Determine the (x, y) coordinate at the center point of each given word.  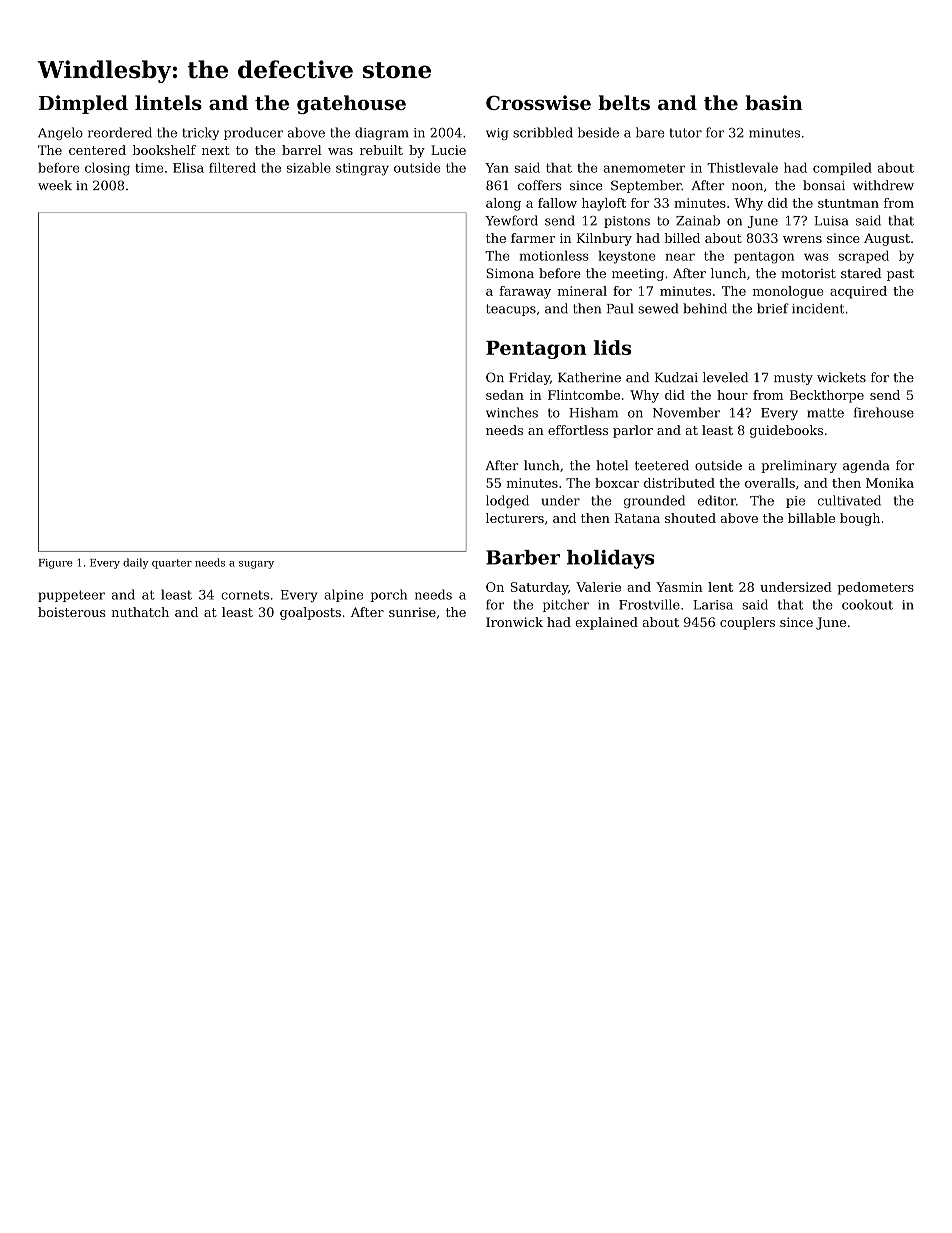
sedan (505, 395)
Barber (523, 557)
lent (720, 587)
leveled (725, 377)
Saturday (539, 588)
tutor (686, 133)
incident (818, 308)
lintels (168, 102)
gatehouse (351, 104)
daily (135, 563)
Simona (510, 273)
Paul (620, 308)
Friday (529, 378)
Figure (56, 564)
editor (717, 500)
